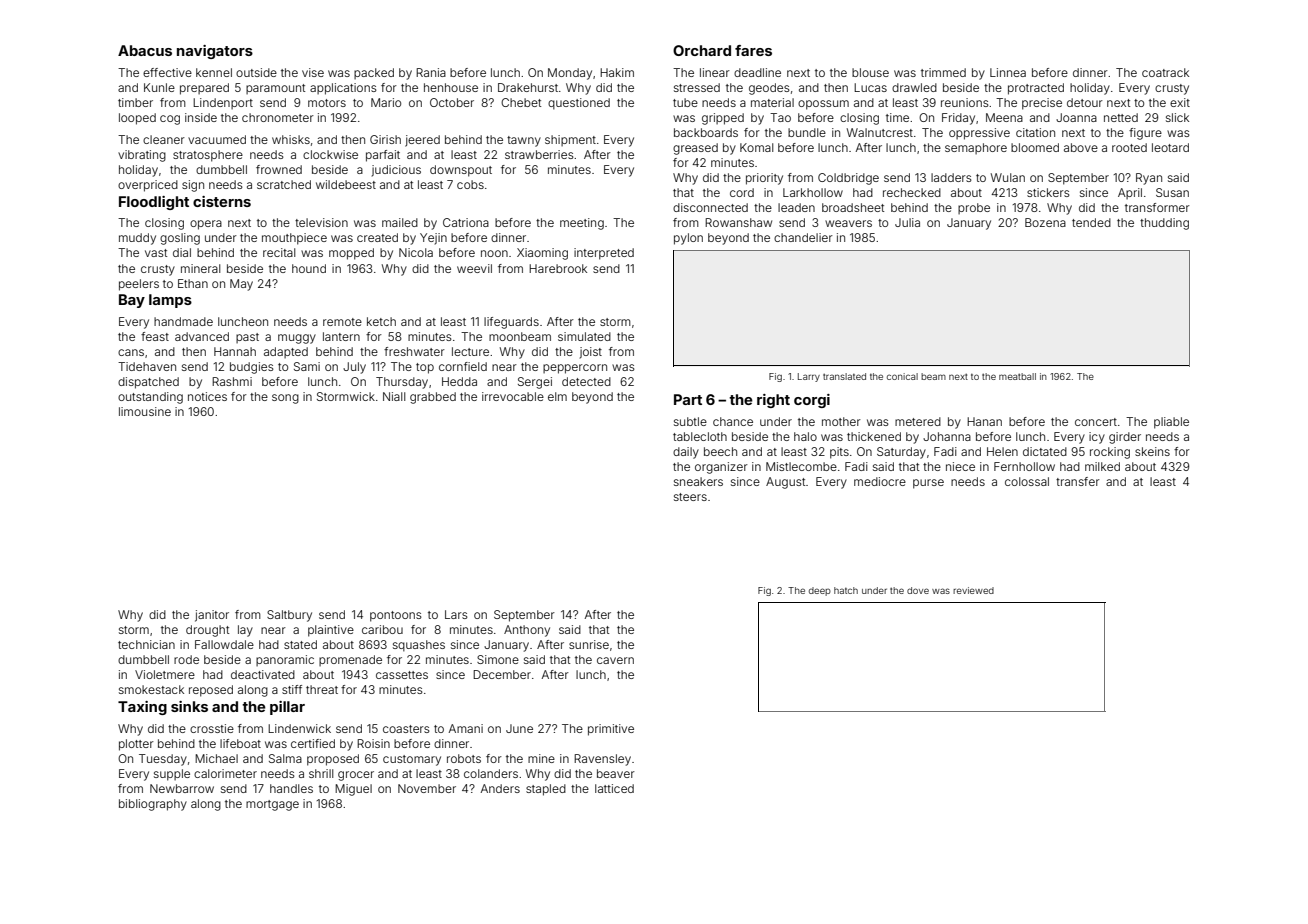 This page has height=924, width=1308. I want to click on navigators, so click(215, 52).
